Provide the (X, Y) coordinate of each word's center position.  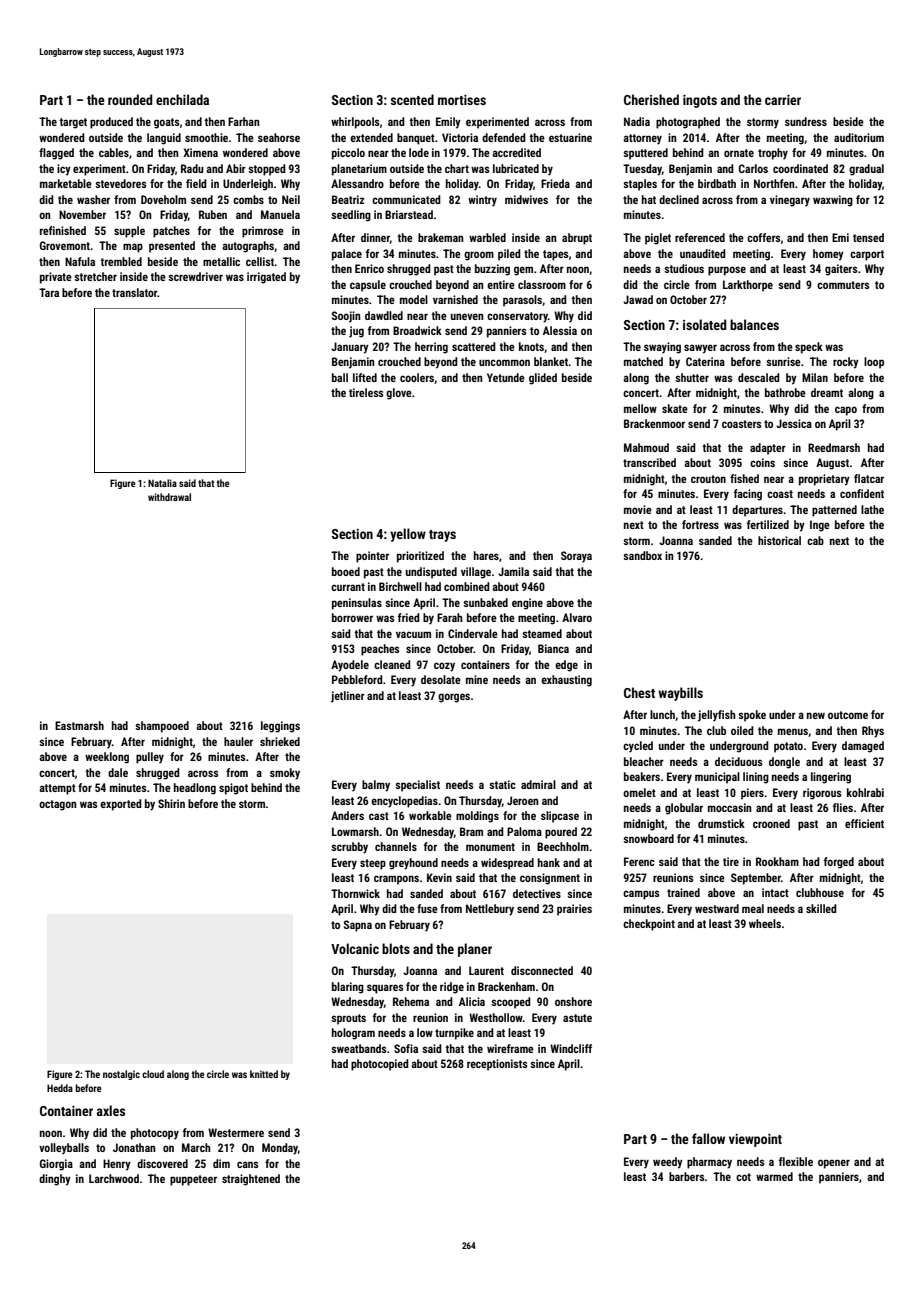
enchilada (182, 99)
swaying (662, 348)
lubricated (516, 168)
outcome (848, 715)
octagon (57, 805)
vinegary (790, 201)
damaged (863, 747)
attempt (57, 789)
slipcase (560, 817)
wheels (765, 923)
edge (566, 666)
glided (543, 379)
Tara (49, 292)
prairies (574, 910)
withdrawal (169, 497)
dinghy (55, 1180)
